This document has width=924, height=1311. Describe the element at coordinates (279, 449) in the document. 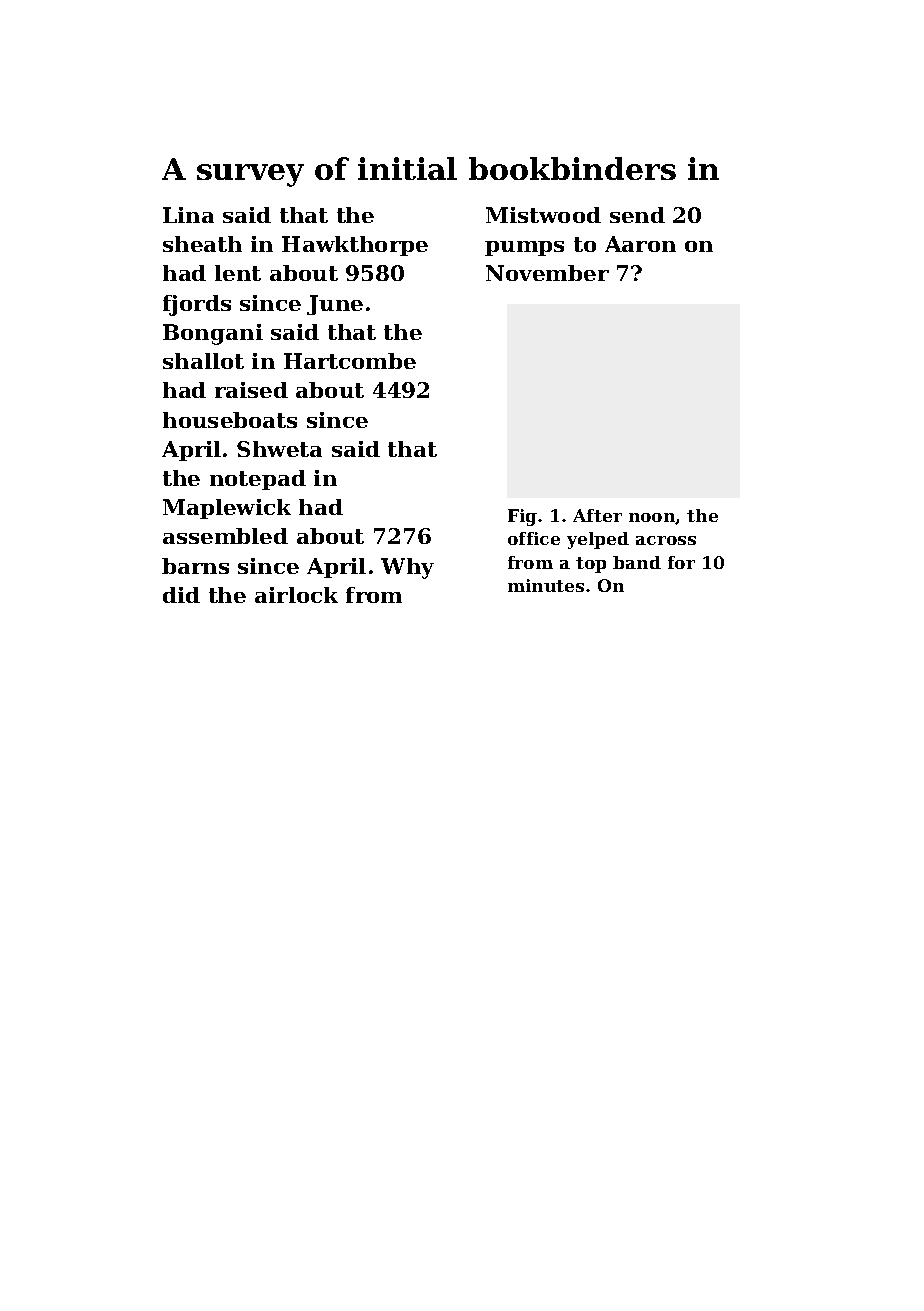

I see `Shweta` at that location.
